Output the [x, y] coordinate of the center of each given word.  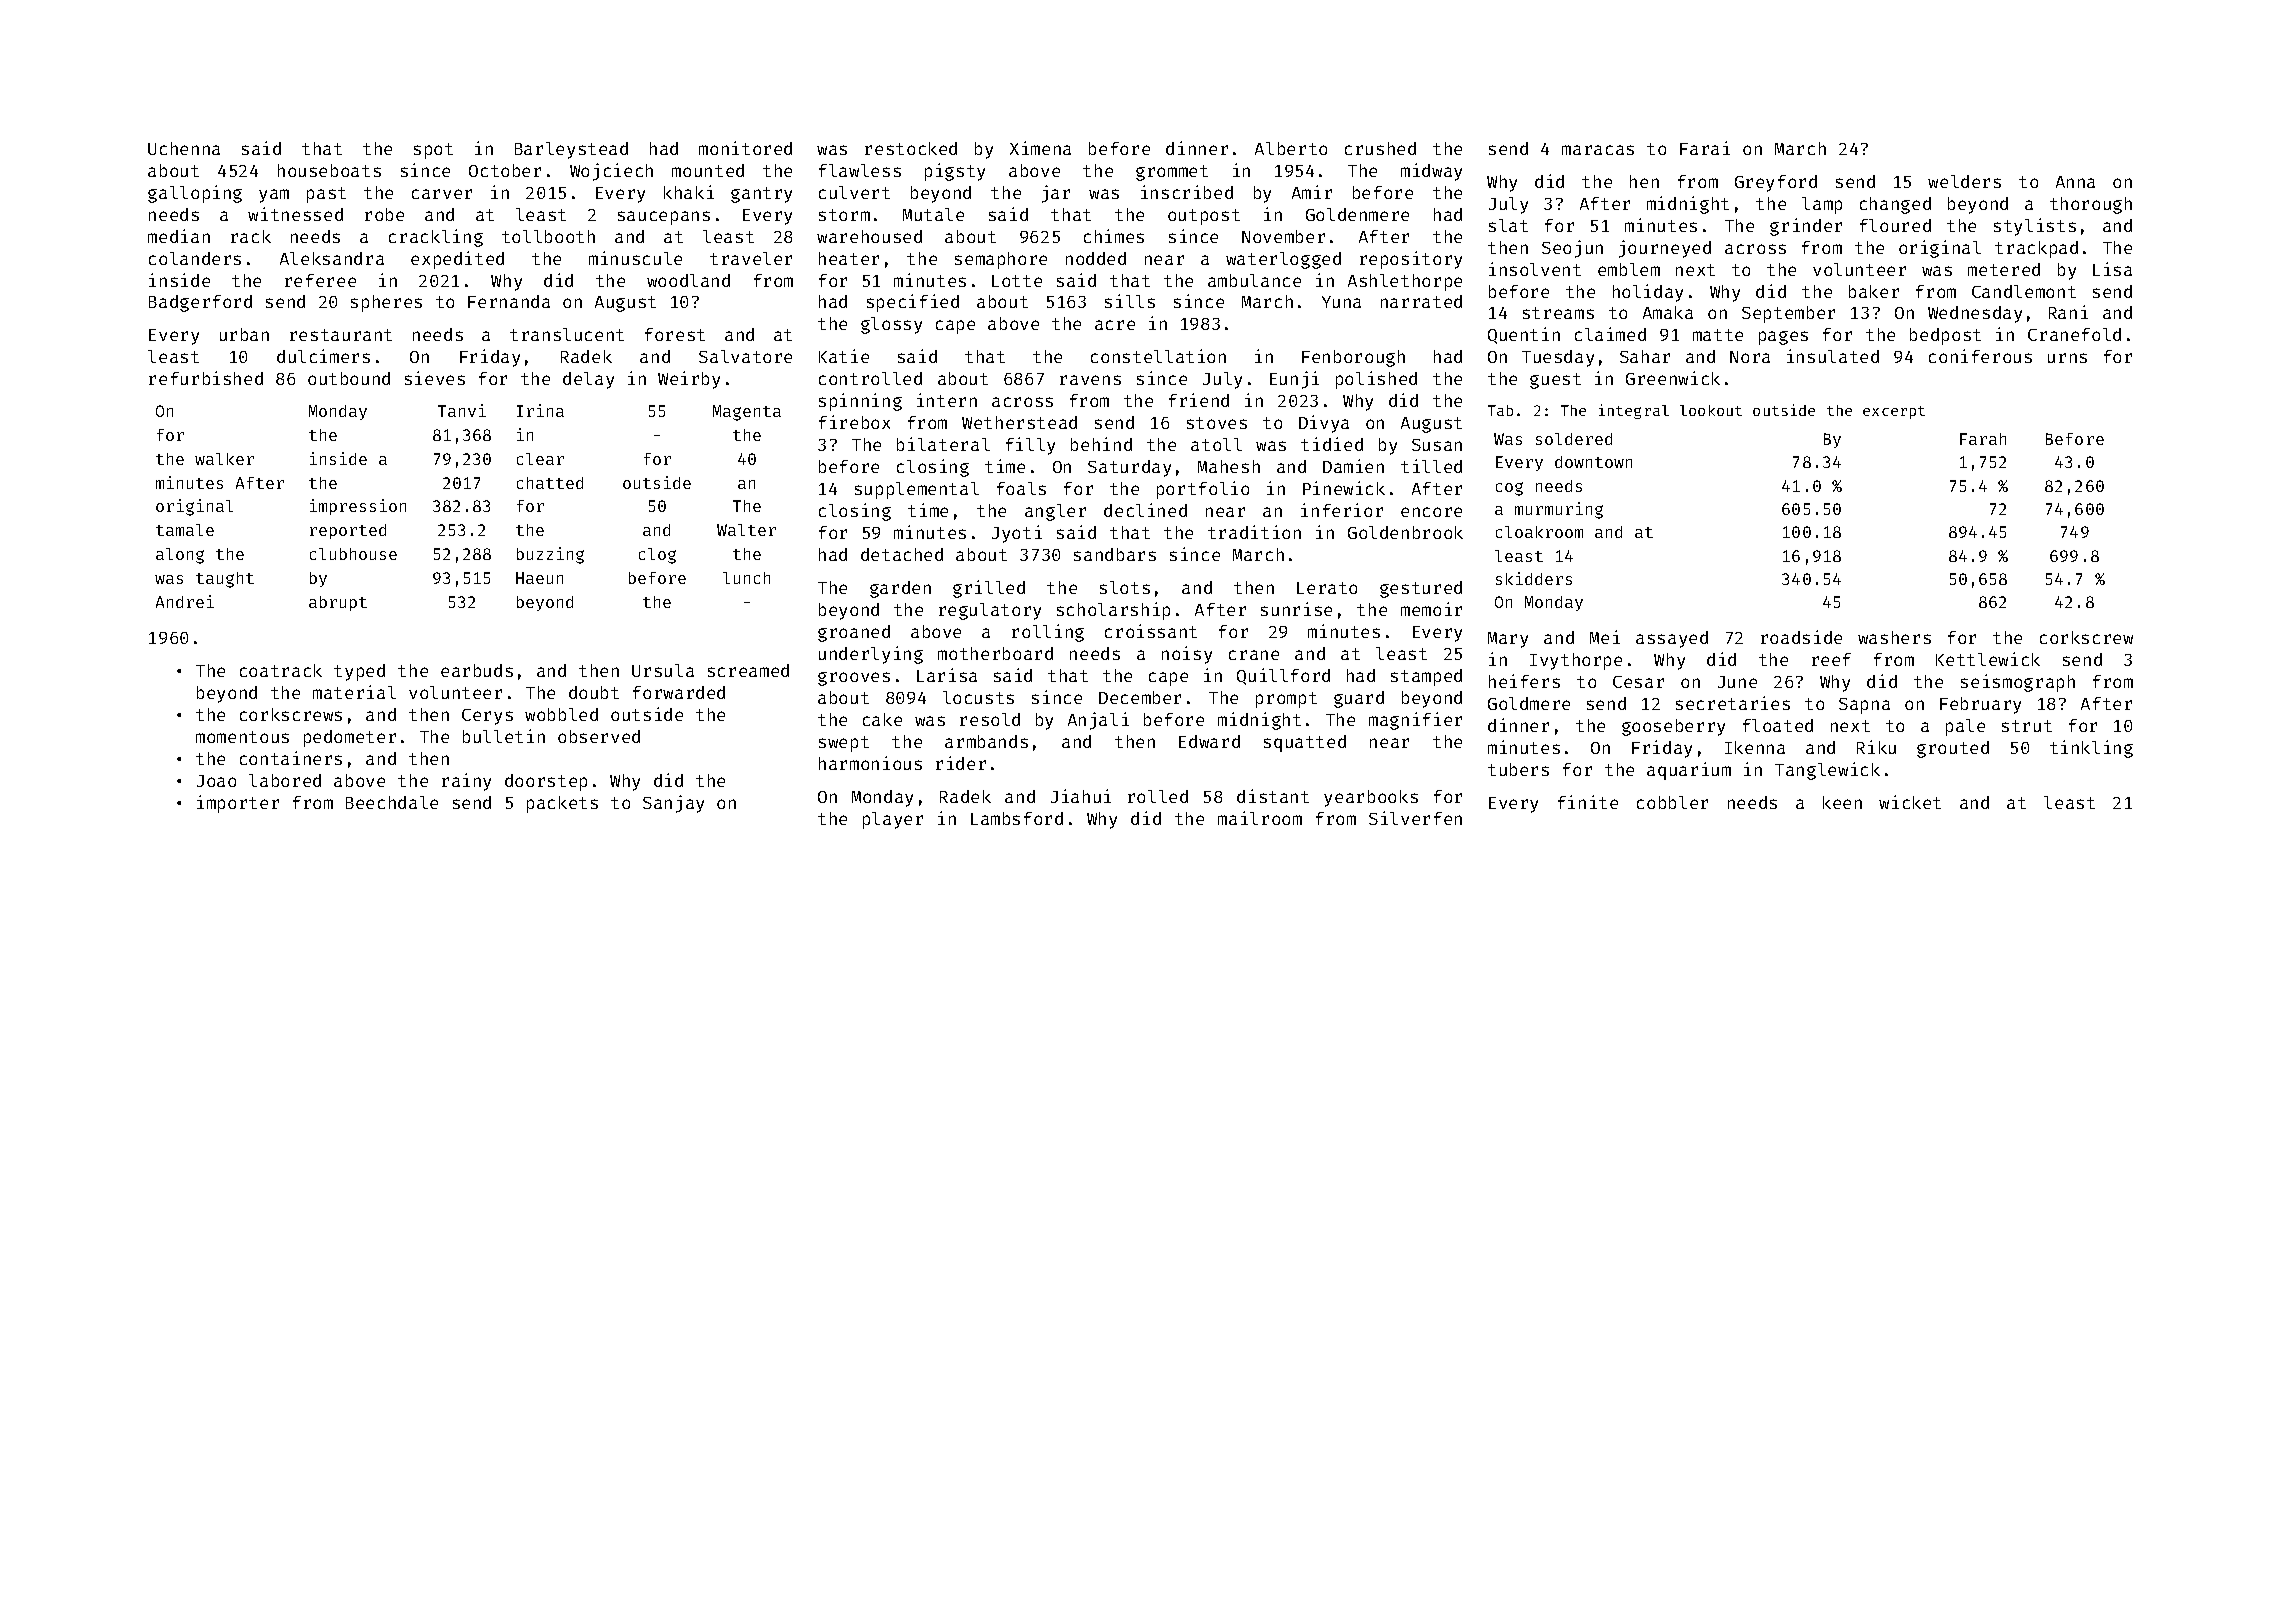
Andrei [185, 601]
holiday [1648, 293]
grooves [854, 679]
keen [1842, 802]
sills [1130, 301]
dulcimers [323, 356]
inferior [1342, 510]
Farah [1983, 439]
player [893, 820]
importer [238, 804]
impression [358, 507]
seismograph [2018, 683]
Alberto [1291, 148]
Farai [1705, 148]
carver [442, 194]
